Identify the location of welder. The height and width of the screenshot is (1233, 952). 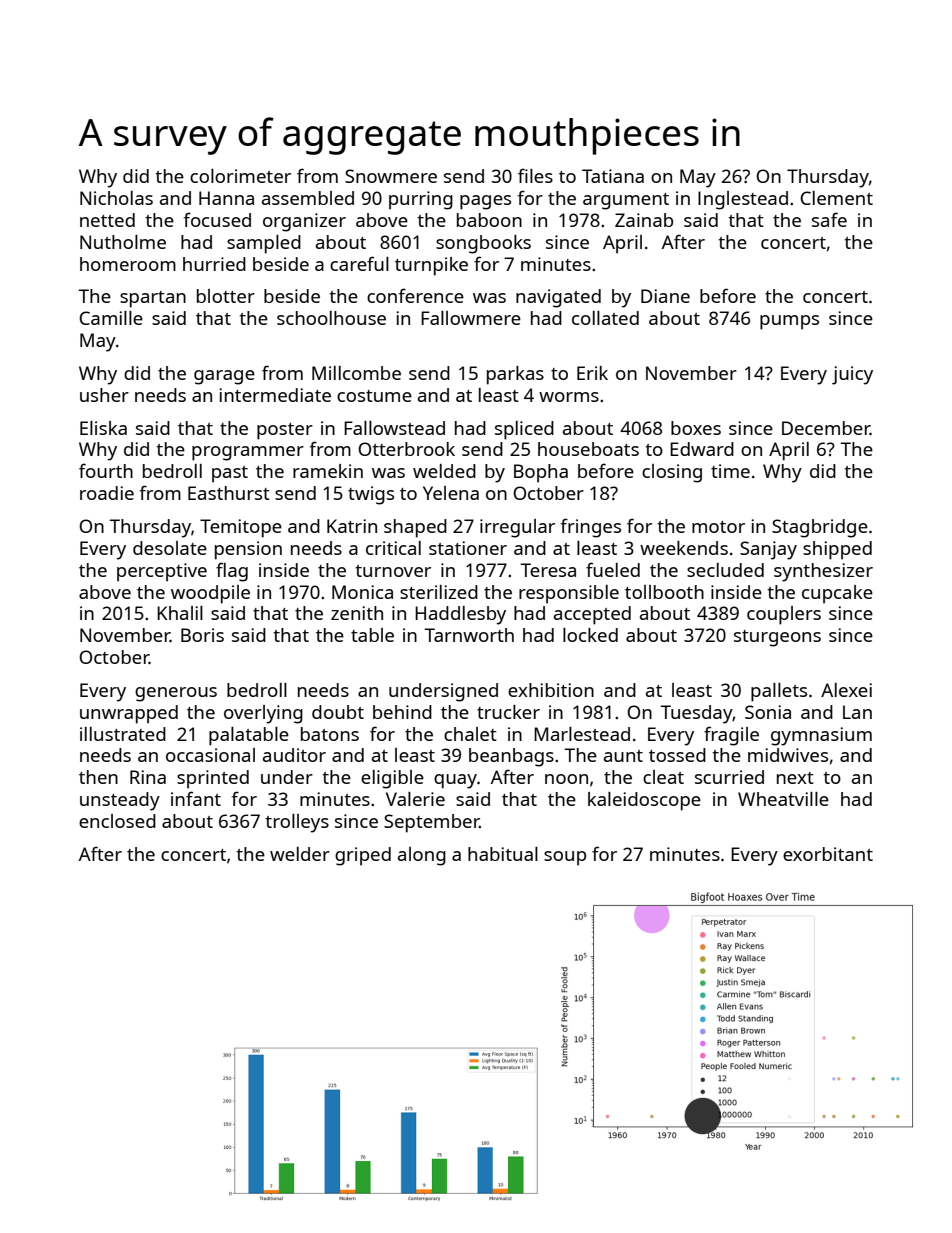
(300, 854).
